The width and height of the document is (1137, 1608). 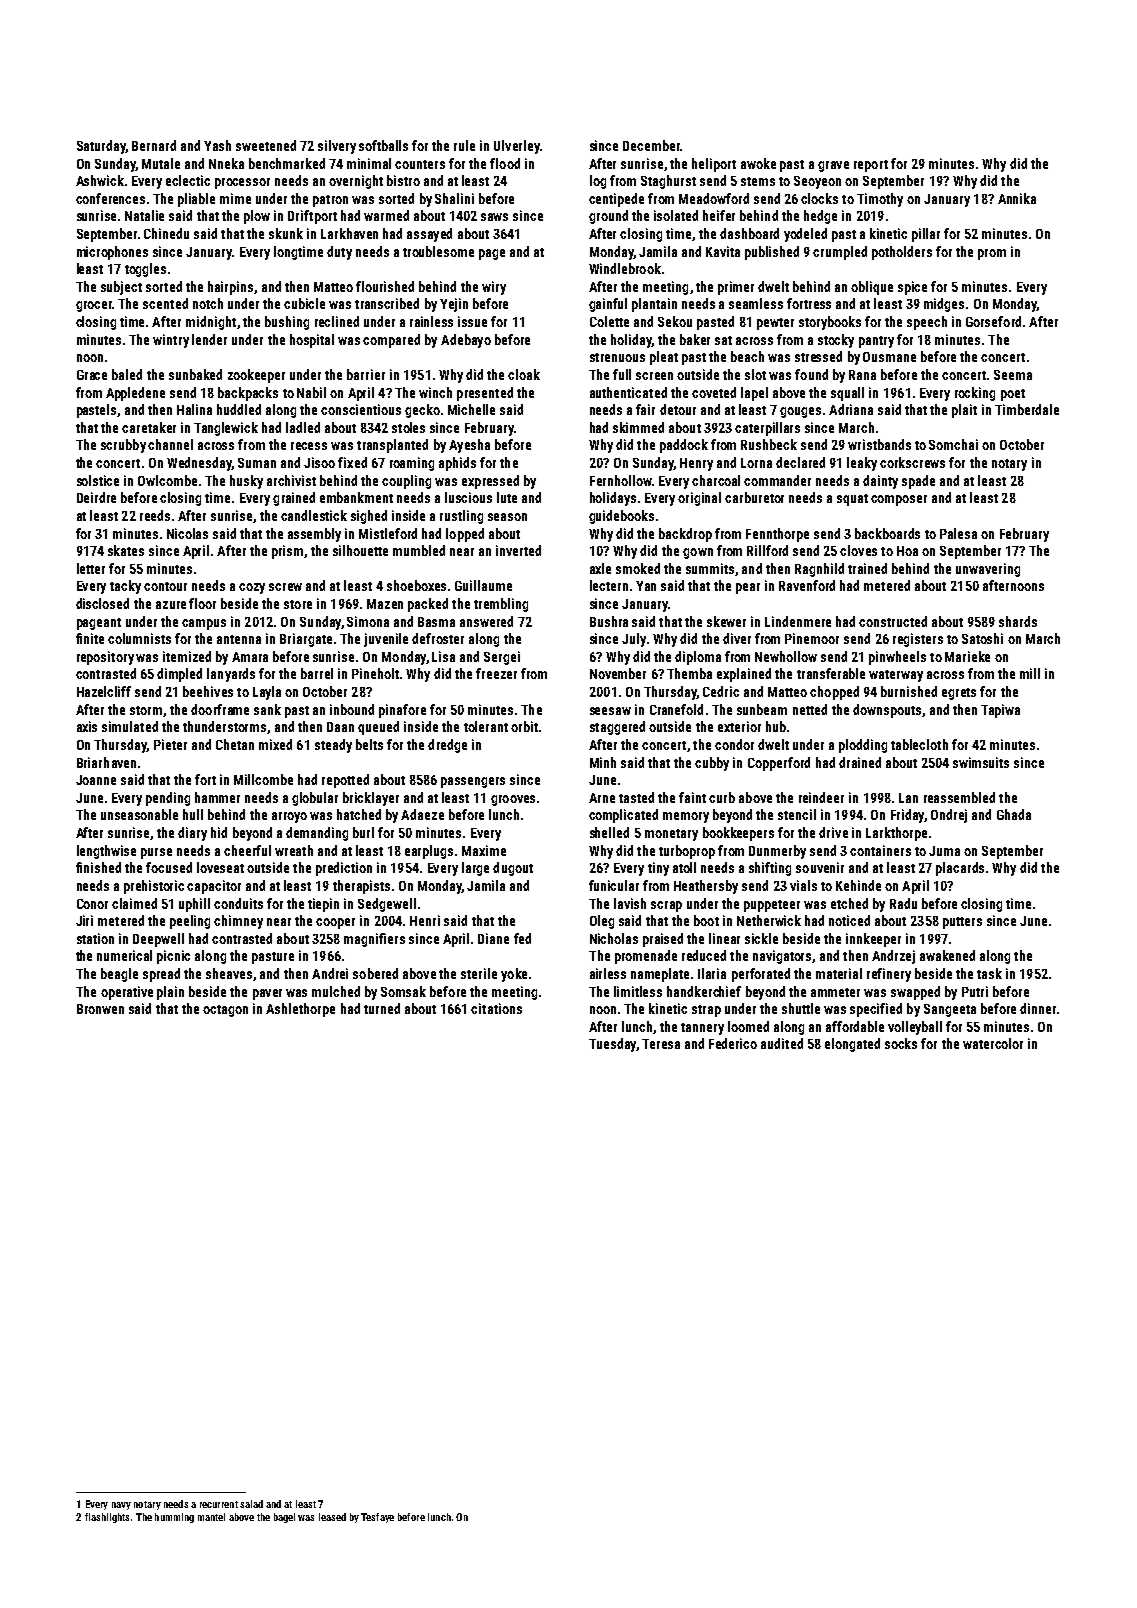 I want to click on speech, so click(x=927, y=323).
